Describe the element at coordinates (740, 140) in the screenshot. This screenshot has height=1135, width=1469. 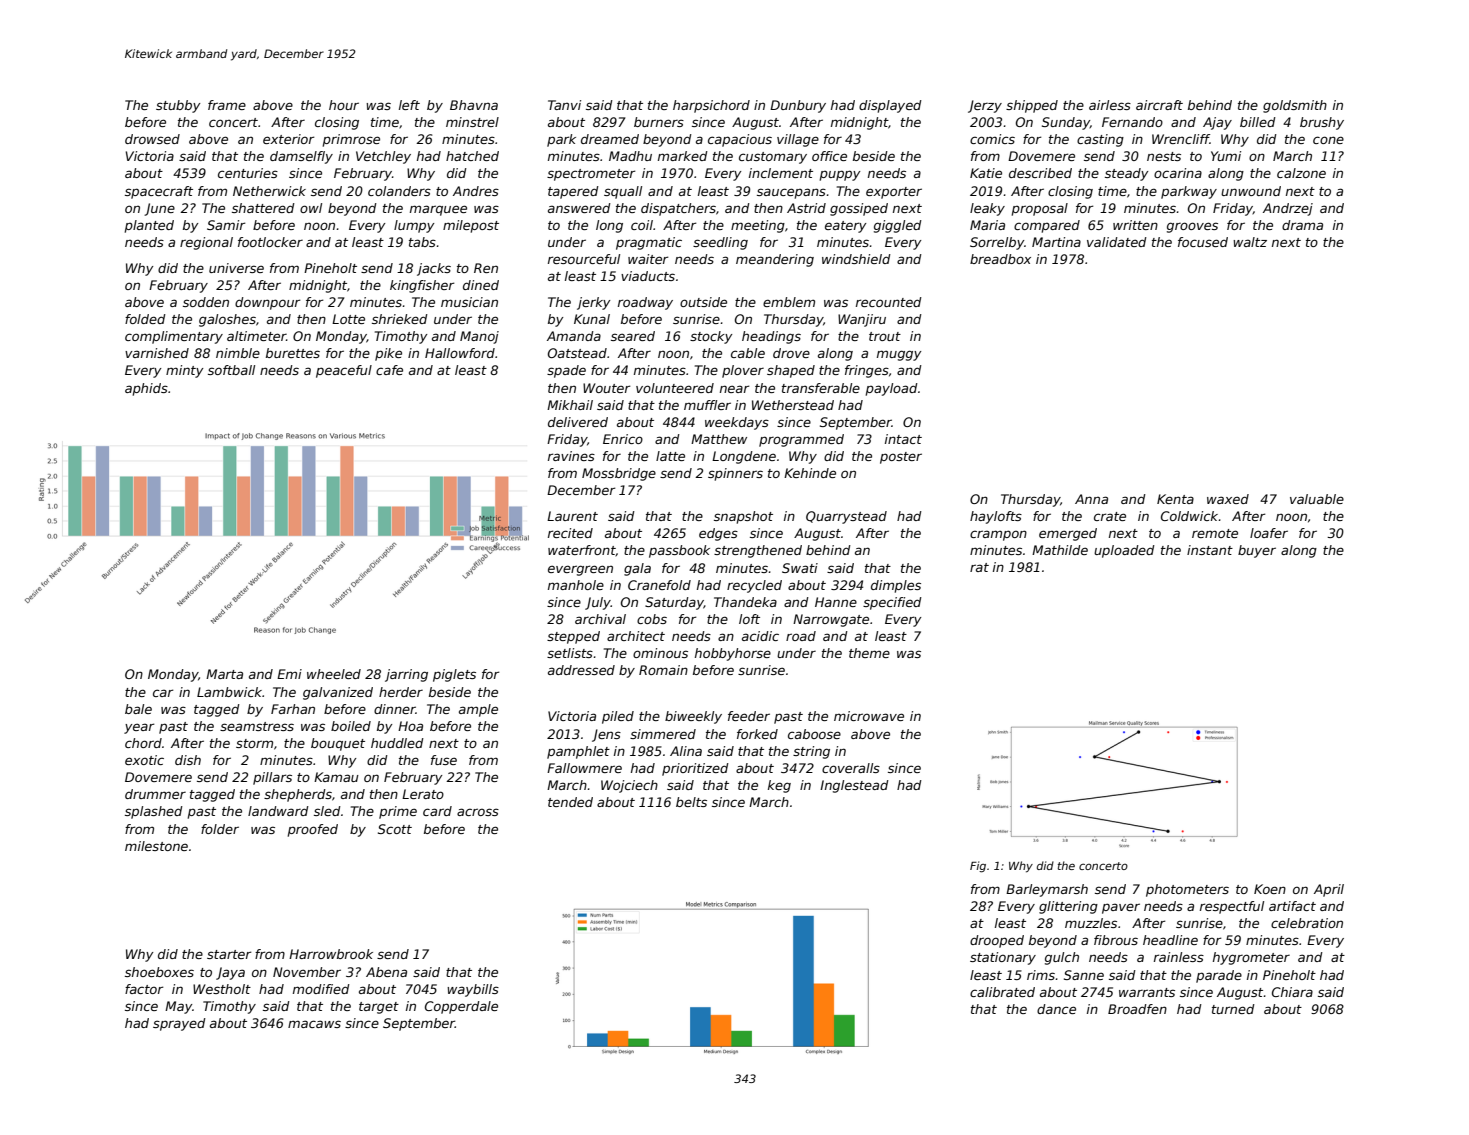
I see `capacious` at that location.
